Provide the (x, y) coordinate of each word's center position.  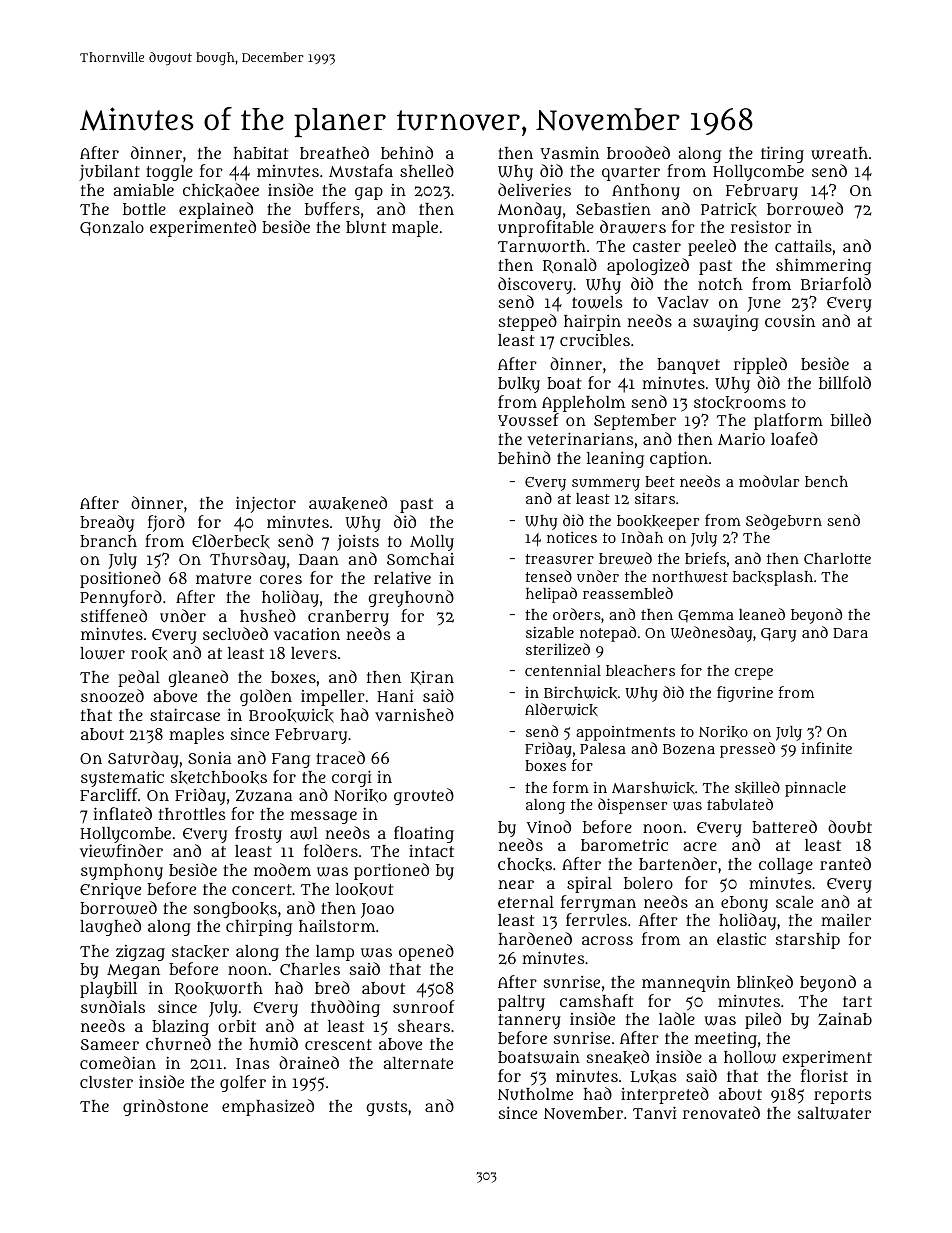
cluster (106, 1082)
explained (216, 210)
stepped (528, 322)
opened (426, 952)
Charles (310, 969)
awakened (348, 503)
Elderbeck (231, 541)
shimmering (823, 266)
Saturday (143, 759)
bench (826, 481)
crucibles (595, 340)
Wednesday (711, 634)
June (764, 304)
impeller (333, 698)
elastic (741, 939)
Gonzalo (112, 228)
